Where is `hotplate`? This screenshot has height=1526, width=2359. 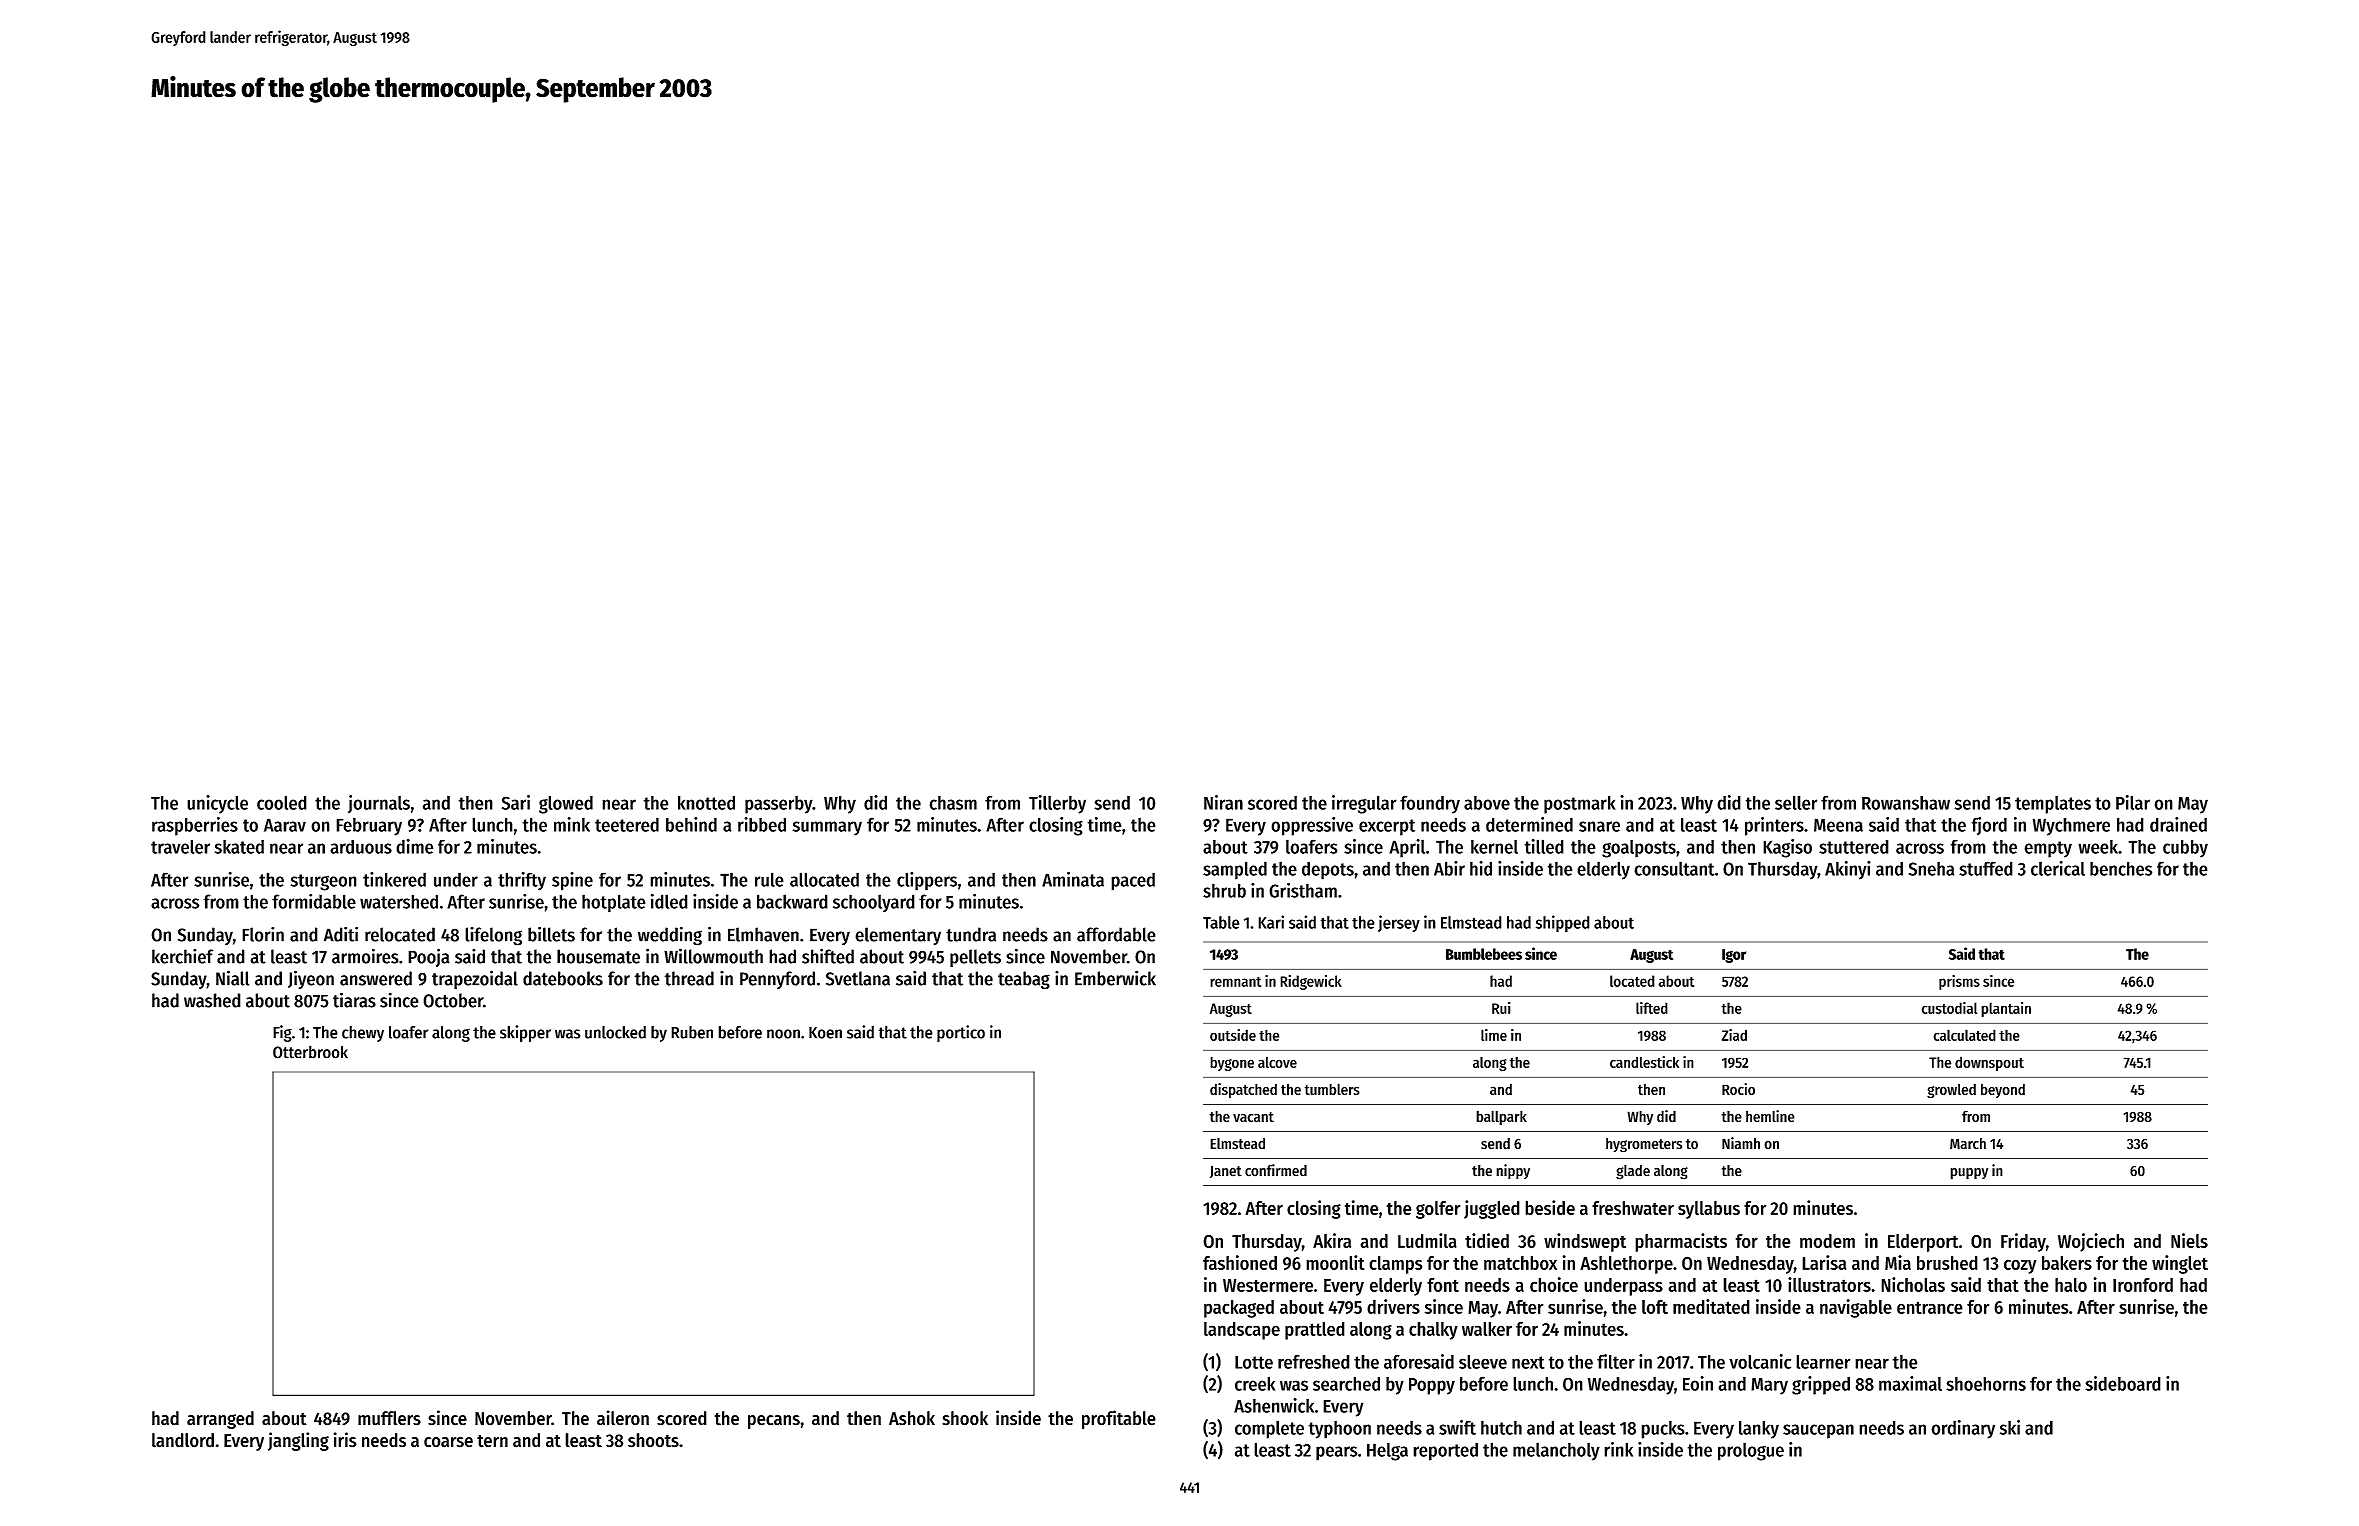 hotplate is located at coordinates (614, 903).
